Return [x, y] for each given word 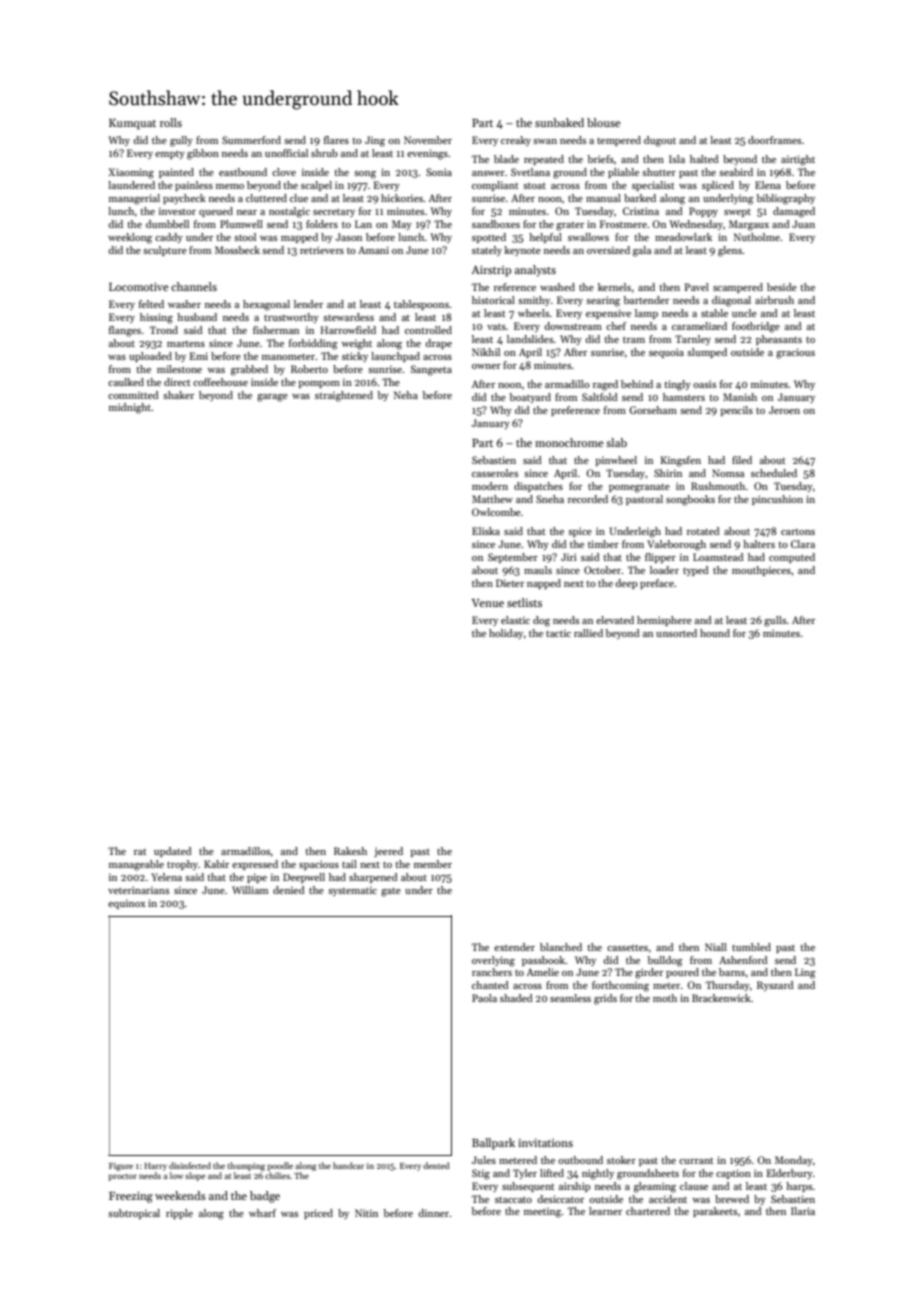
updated [173, 852]
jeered [388, 852]
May [402, 225]
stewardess [348, 317]
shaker [178, 395]
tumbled [751, 947]
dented [436, 1165]
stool [245, 237]
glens [730, 251]
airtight [798, 160]
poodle [280, 1166]
